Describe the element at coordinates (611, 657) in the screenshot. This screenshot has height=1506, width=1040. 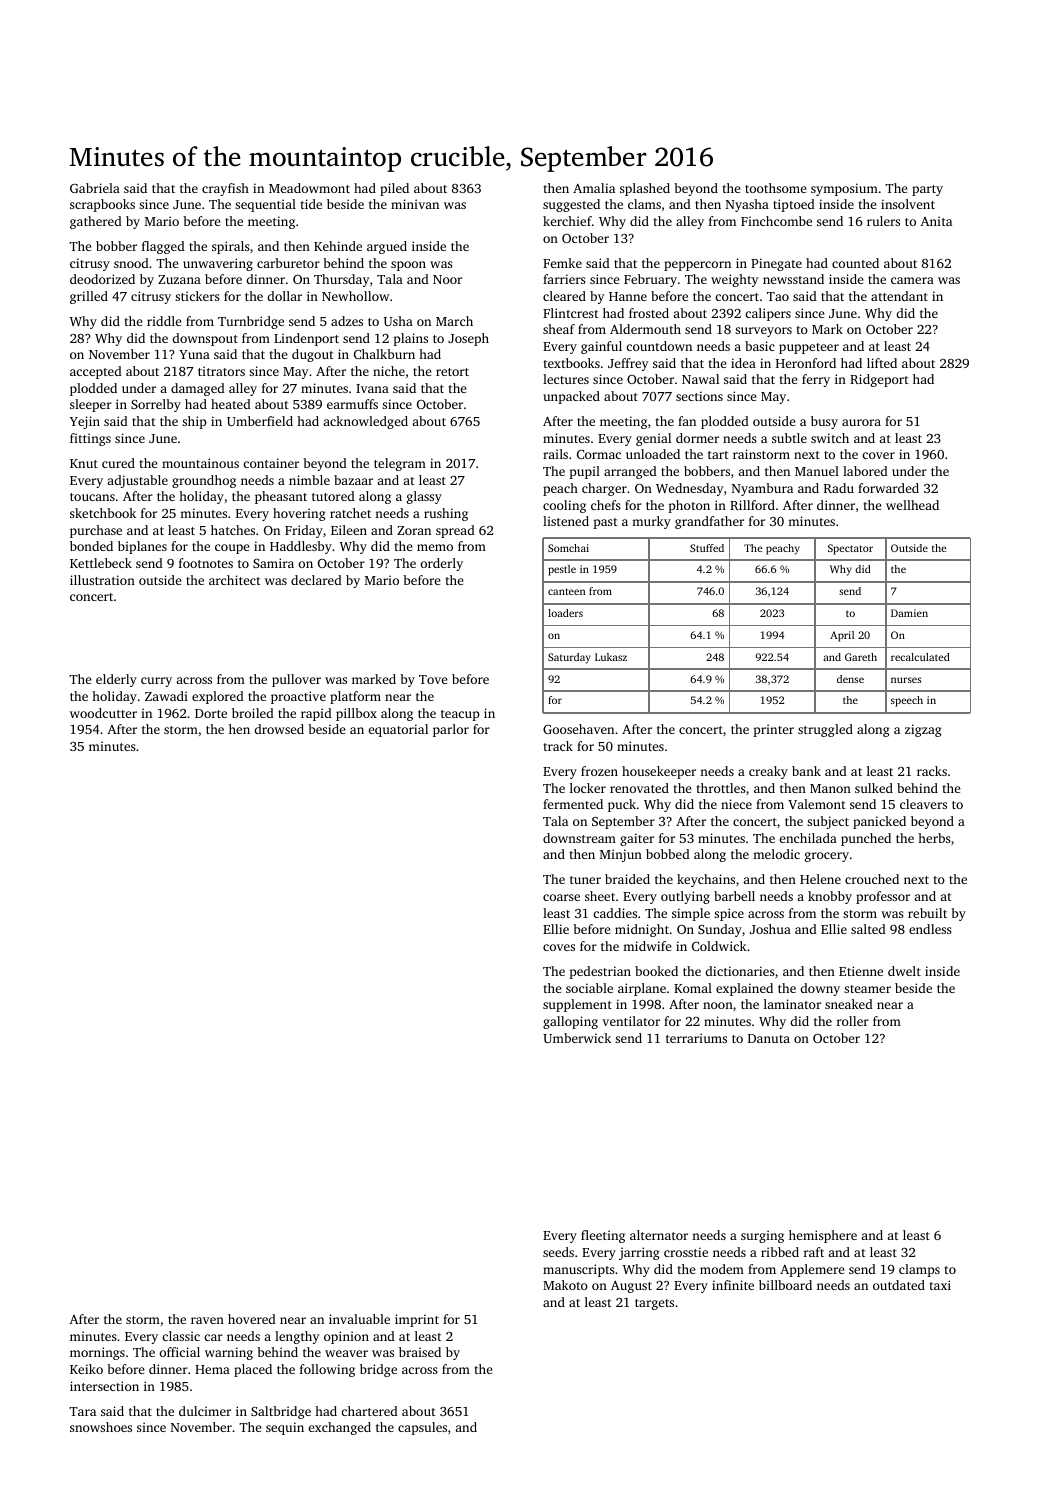
I see `Lukasz` at that location.
